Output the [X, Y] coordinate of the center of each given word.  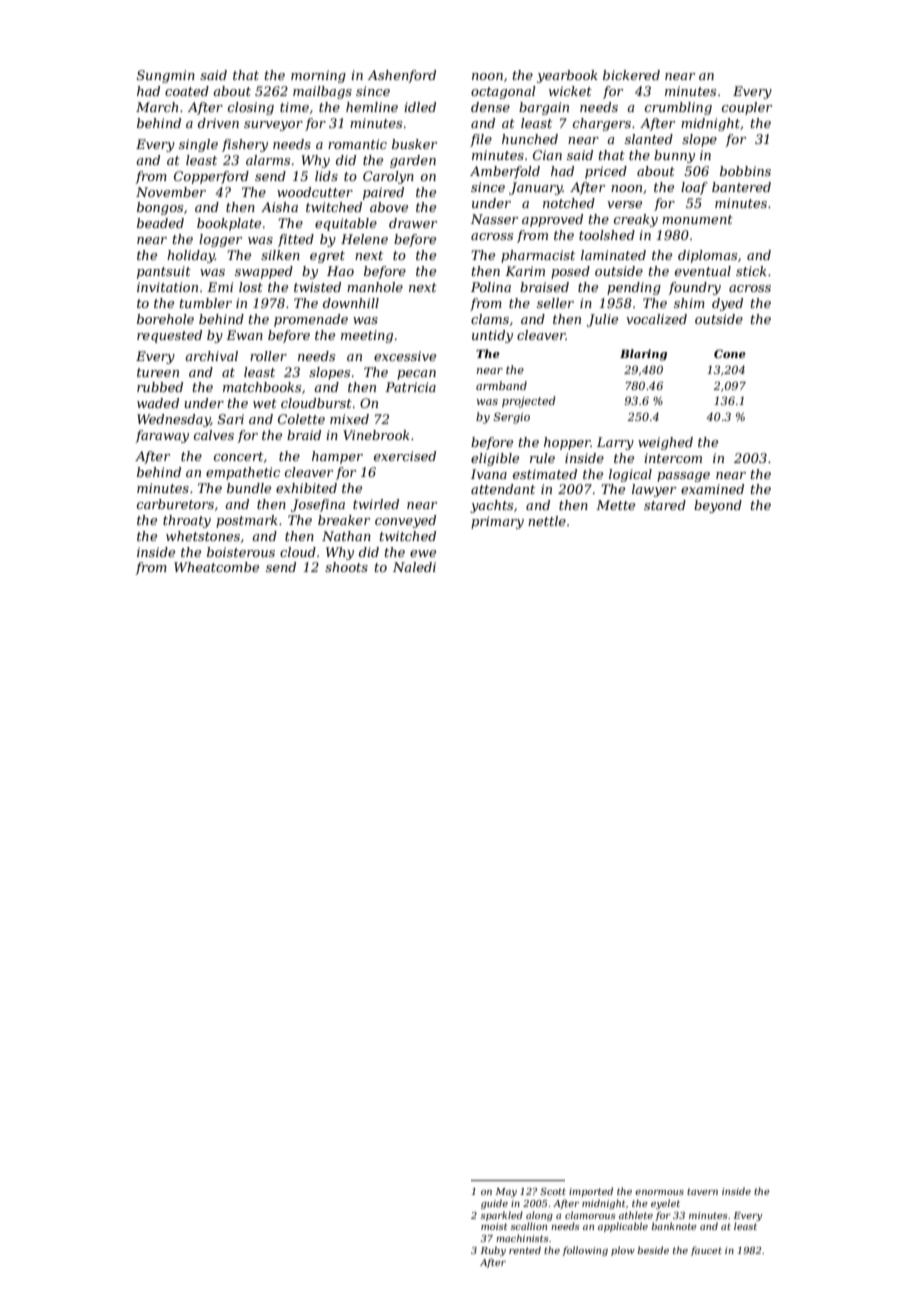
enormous [659, 1192]
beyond [718, 506]
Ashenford [402, 76]
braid [304, 435]
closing [251, 108]
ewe [423, 553]
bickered [631, 75]
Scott [553, 1191]
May [506, 1192]
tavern [702, 1191]
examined [712, 489]
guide [494, 1204]
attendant [503, 489]
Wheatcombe [216, 567]
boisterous [241, 552]
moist [494, 1226]
